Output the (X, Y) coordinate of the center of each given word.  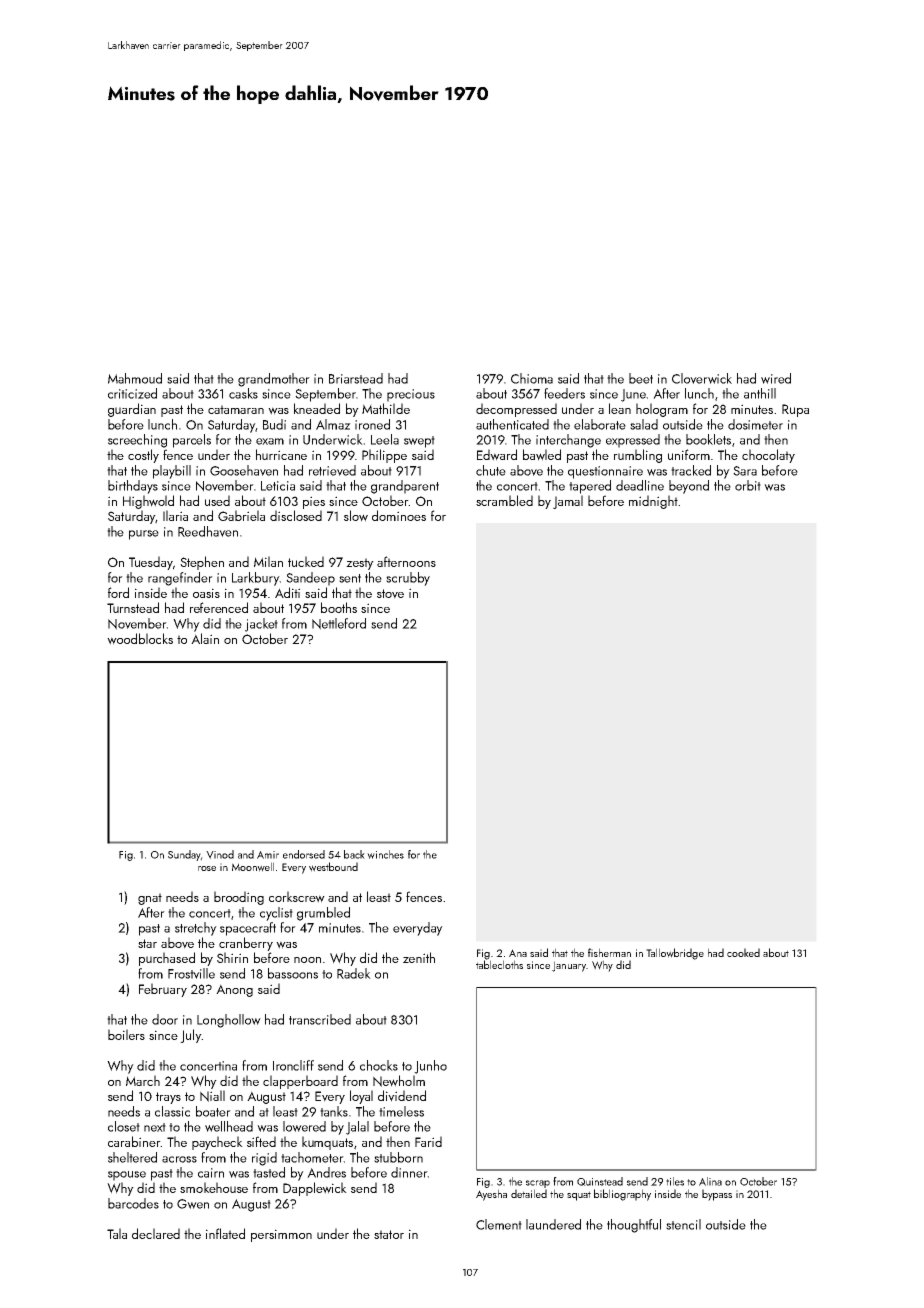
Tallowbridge (675, 954)
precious (411, 395)
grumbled (323, 914)
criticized (132, 393)
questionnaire (605, 472)
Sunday (184, 855)
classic (172, 1111)
